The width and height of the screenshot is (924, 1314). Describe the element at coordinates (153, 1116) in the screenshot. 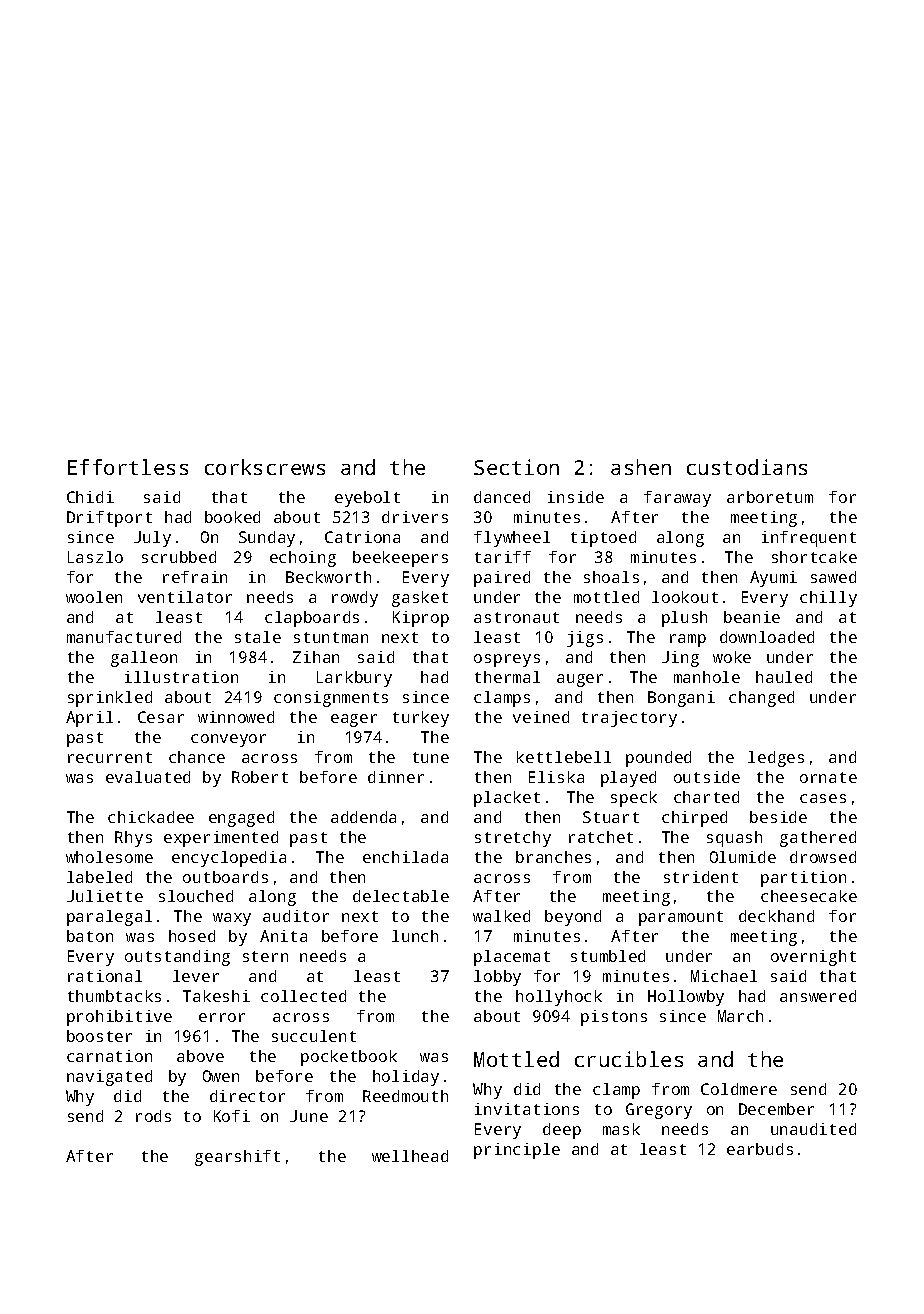

I see `rods` at that location.
